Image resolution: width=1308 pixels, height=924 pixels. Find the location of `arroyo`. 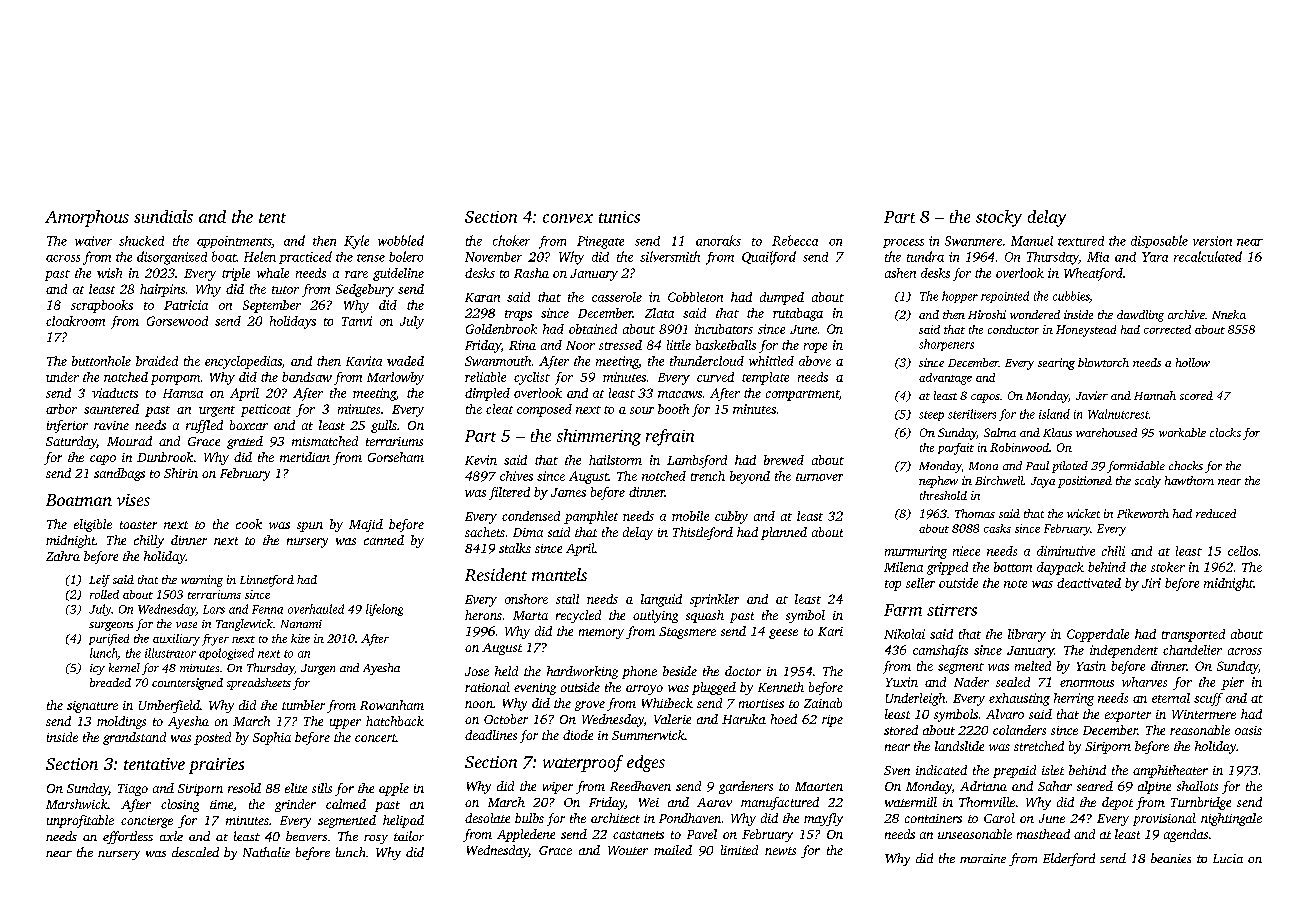

arroyo is located at coordinates (644, 690).
